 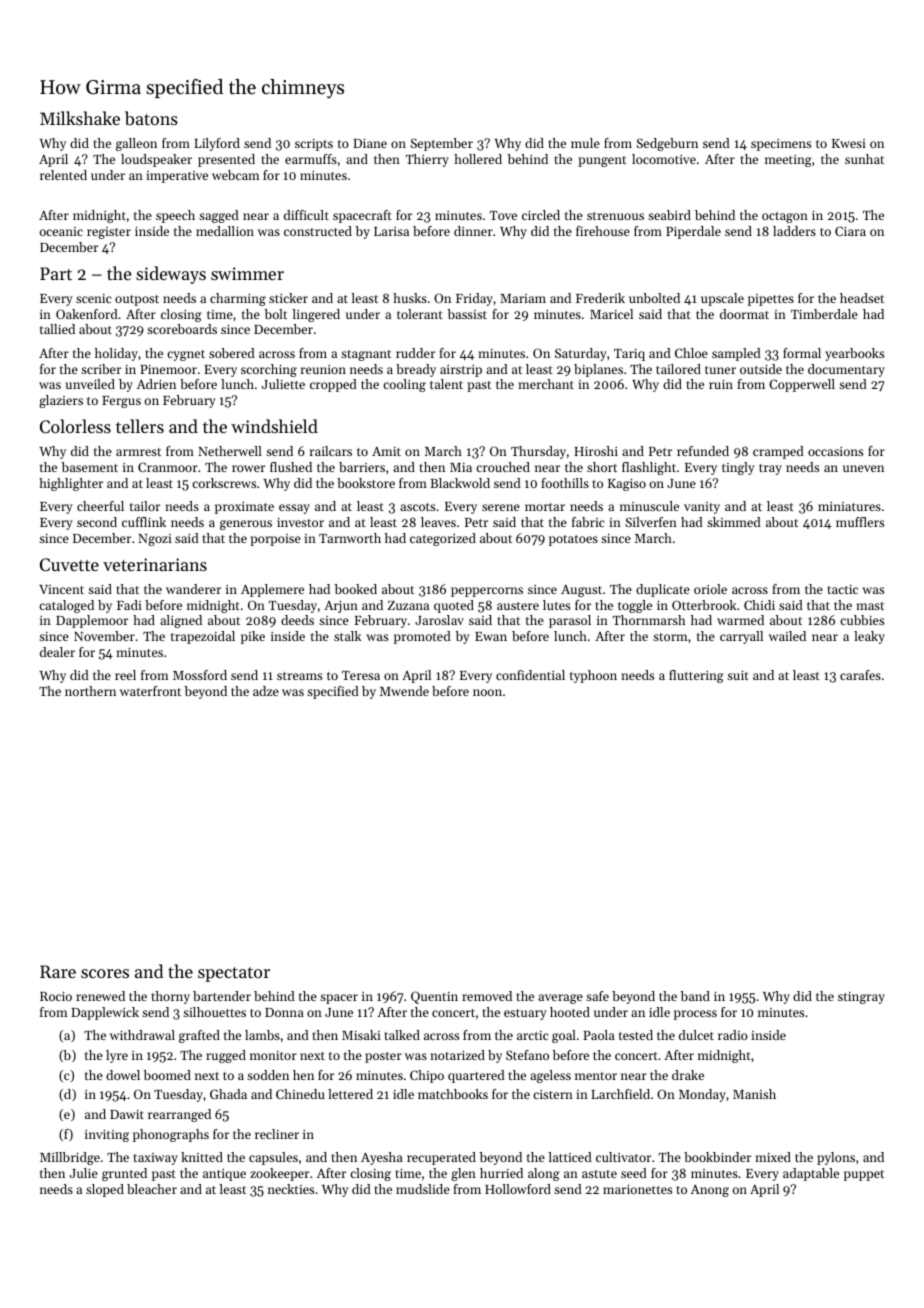 I want to click on tested, so click(x=636, y=1035).
